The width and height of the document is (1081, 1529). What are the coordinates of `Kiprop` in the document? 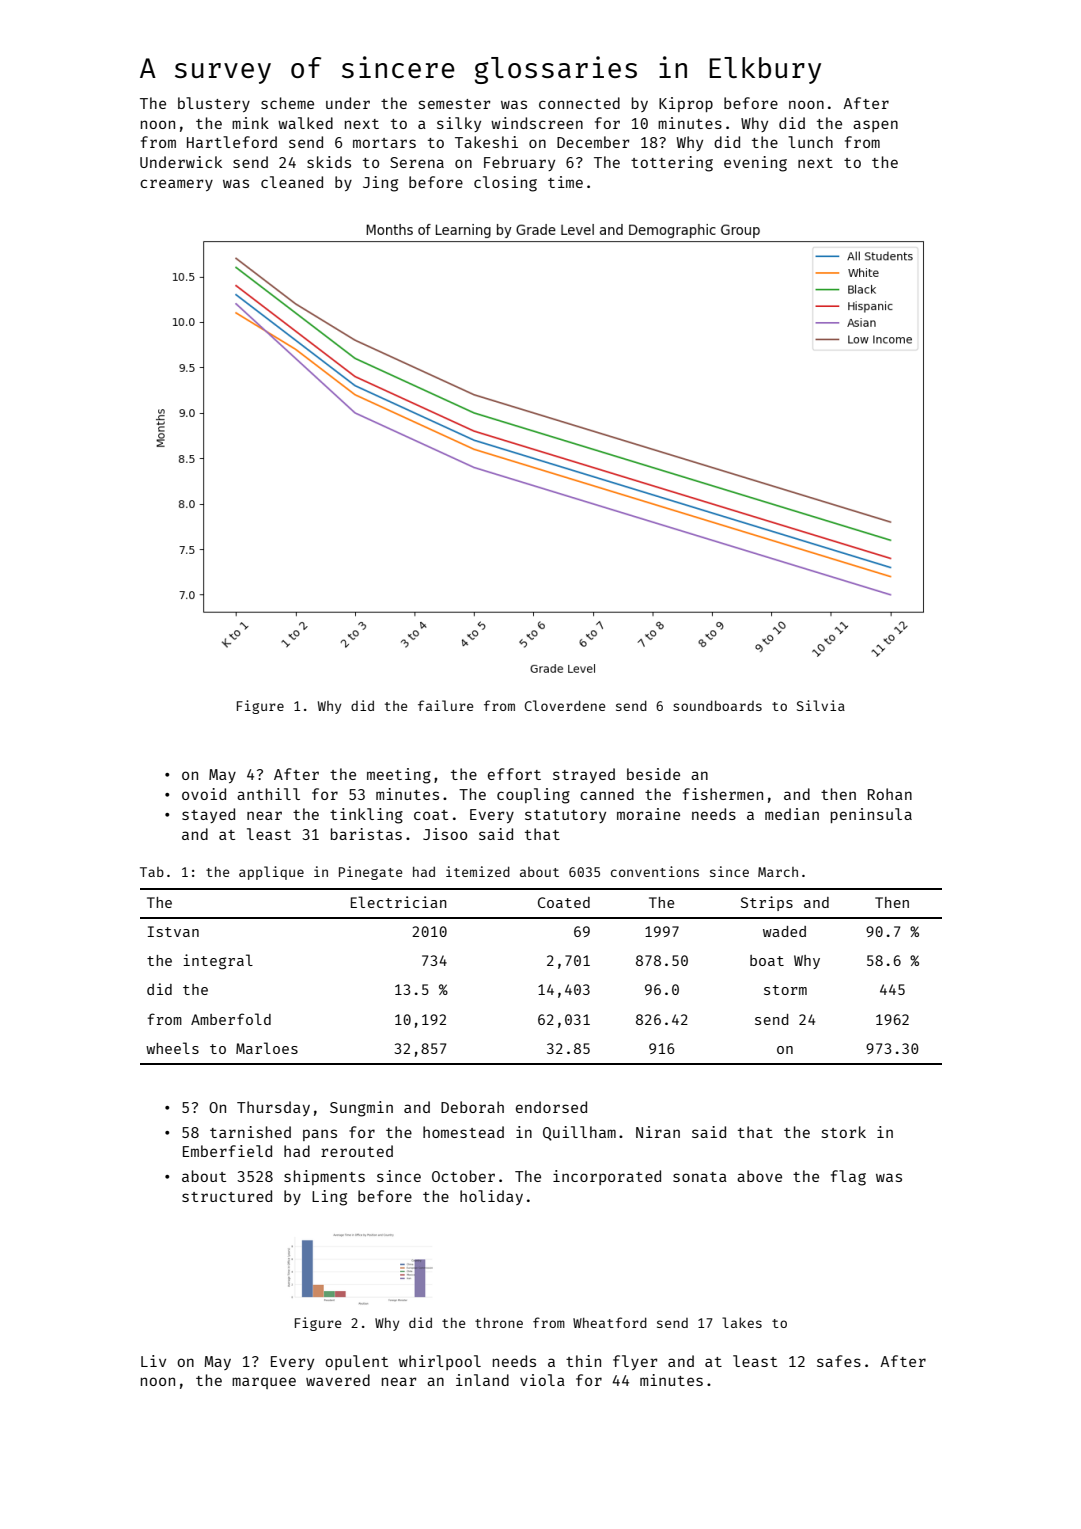 It's located at (686, 104).
